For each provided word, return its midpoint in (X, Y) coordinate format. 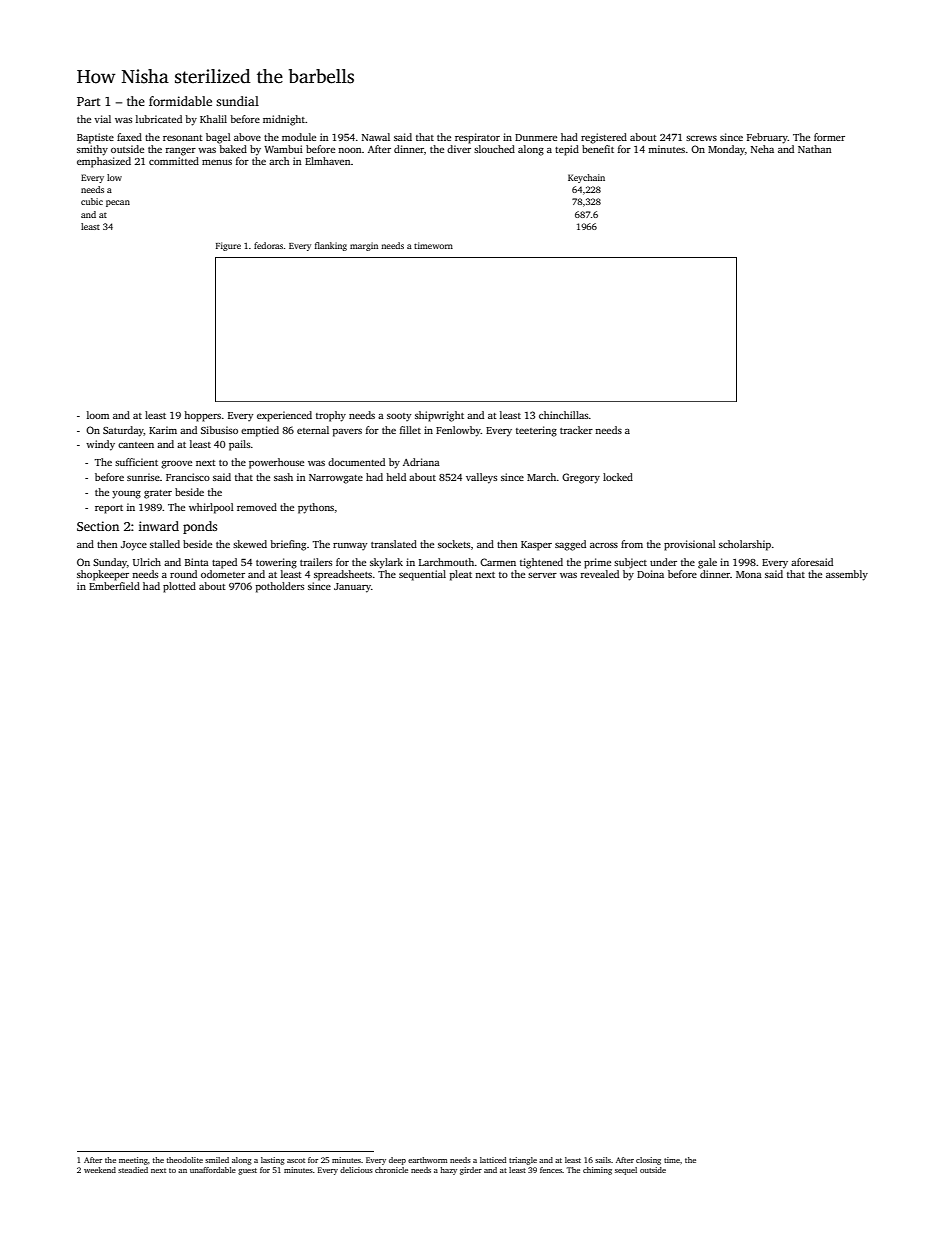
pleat (461, 575)
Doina (650, 574)
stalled (165, 544)
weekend (100, 1170)
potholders (280, 587)
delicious (356, 1170)
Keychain (586, 178)
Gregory (581, 478)
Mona (749, 574)
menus (217, 162)
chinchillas (563, 415)
